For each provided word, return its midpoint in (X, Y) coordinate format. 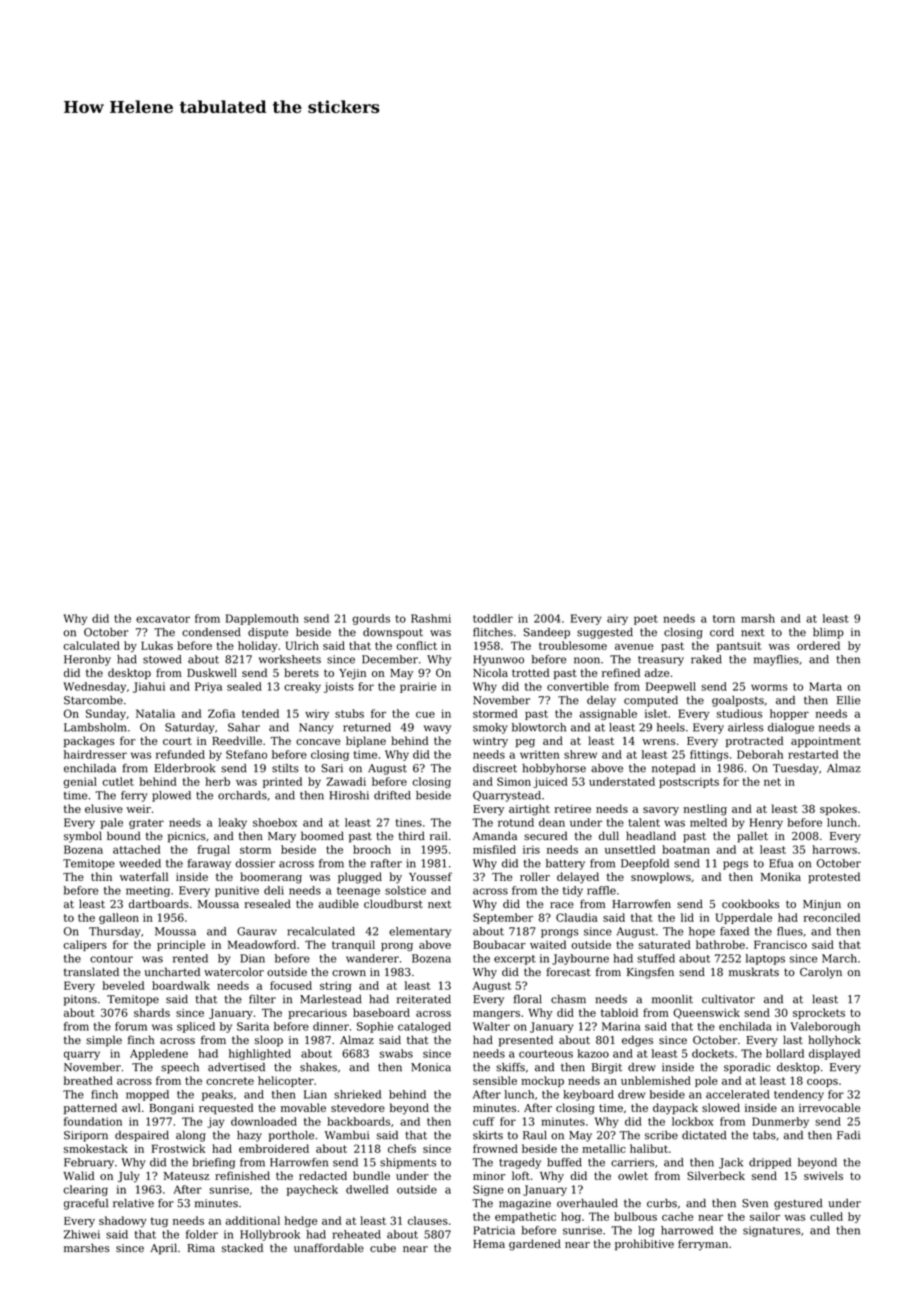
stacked (242, 1247)
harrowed (687, 1230)
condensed (211, 632)
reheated (357, 1234)
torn (724, 619)
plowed (171, 796)
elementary (420, 932)
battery (565, 864)
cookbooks (750, 903)
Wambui (347, 1135)
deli (274, 890)
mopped (147, 1095)
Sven (755, 1203)
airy (617, 619)
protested (834, 877)
